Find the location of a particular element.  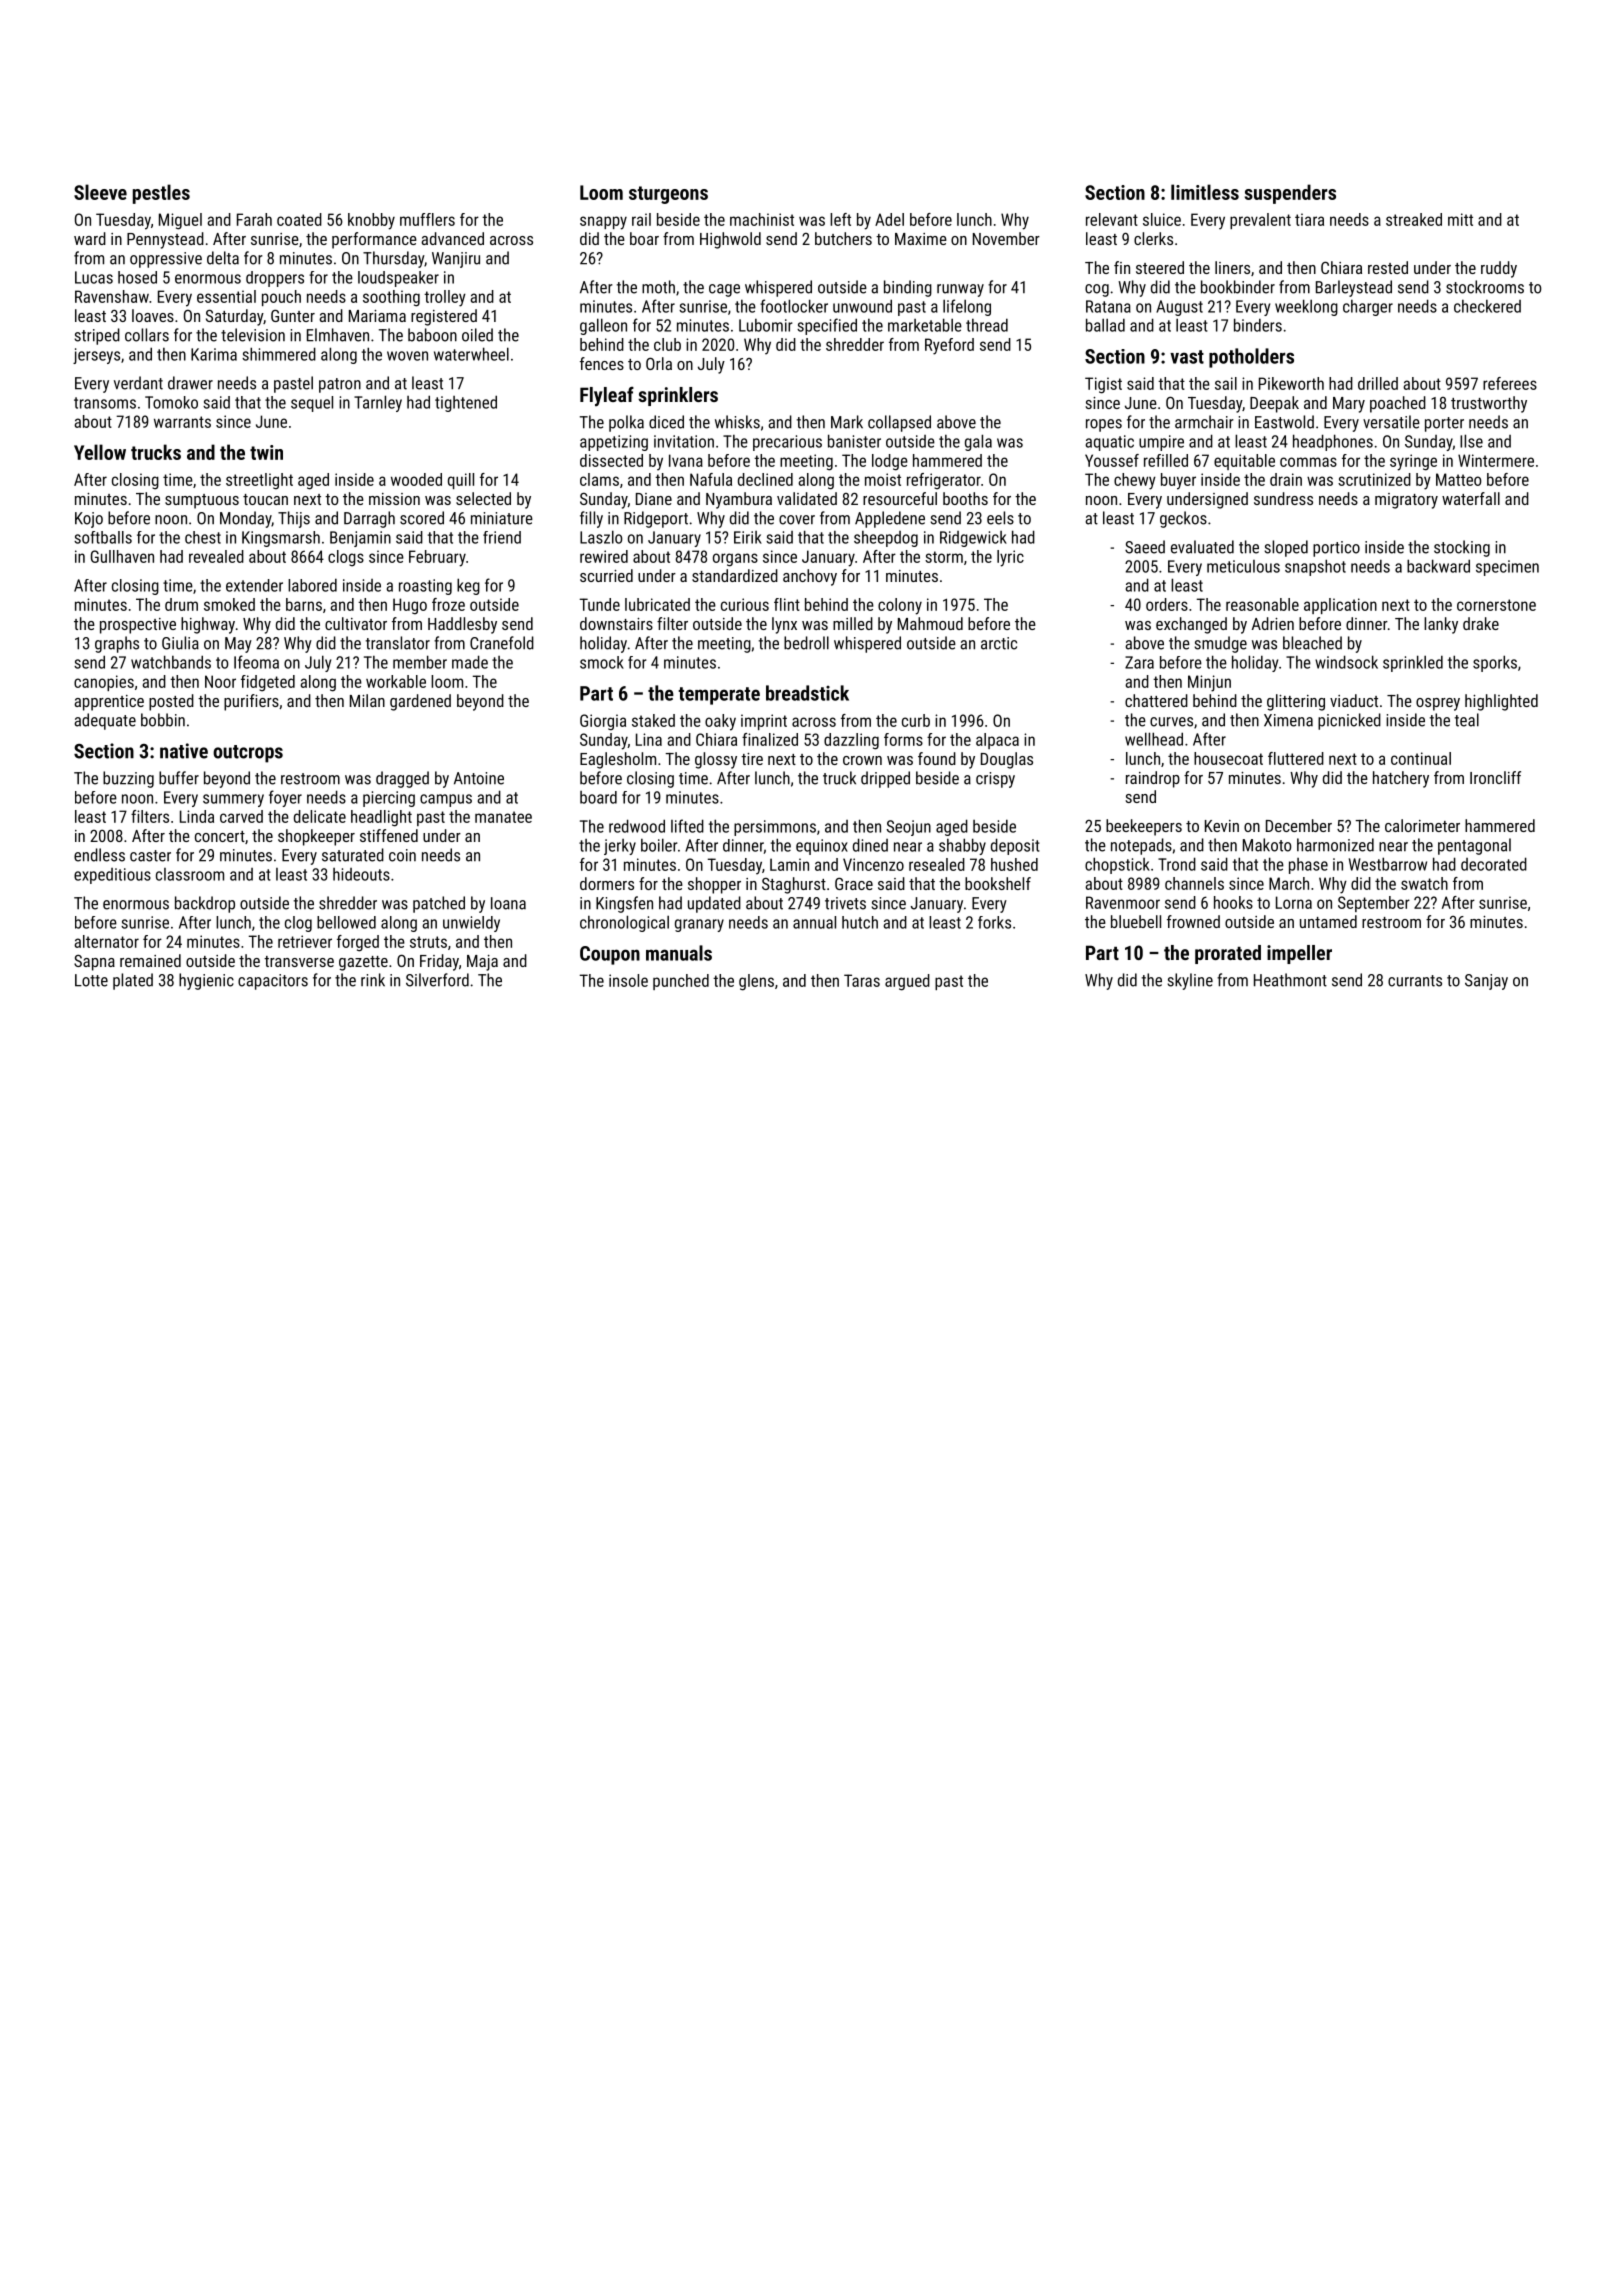

buyer is located at coordinates (1178, 481).
